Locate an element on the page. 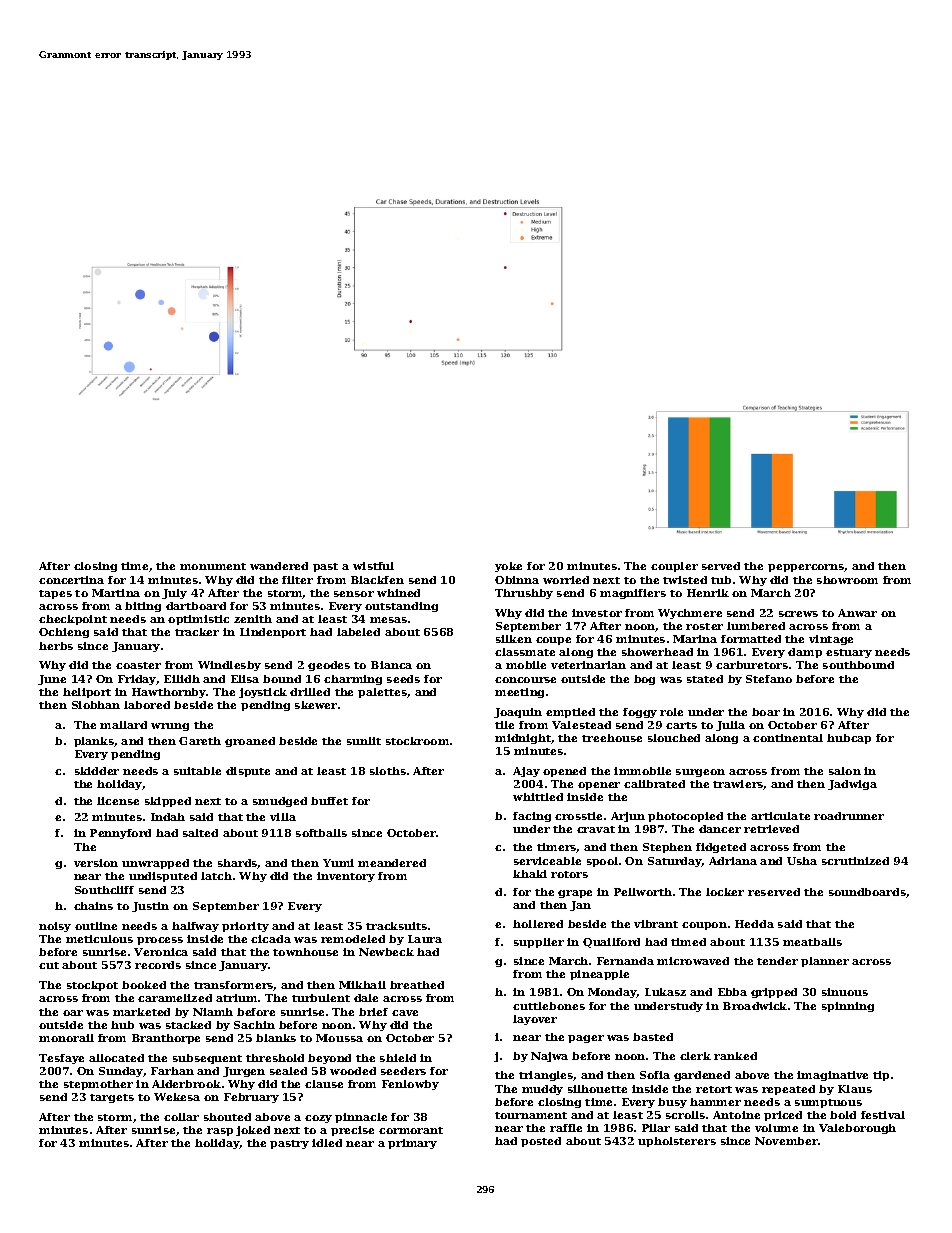  groaned is located at coordinates (250, 742).
